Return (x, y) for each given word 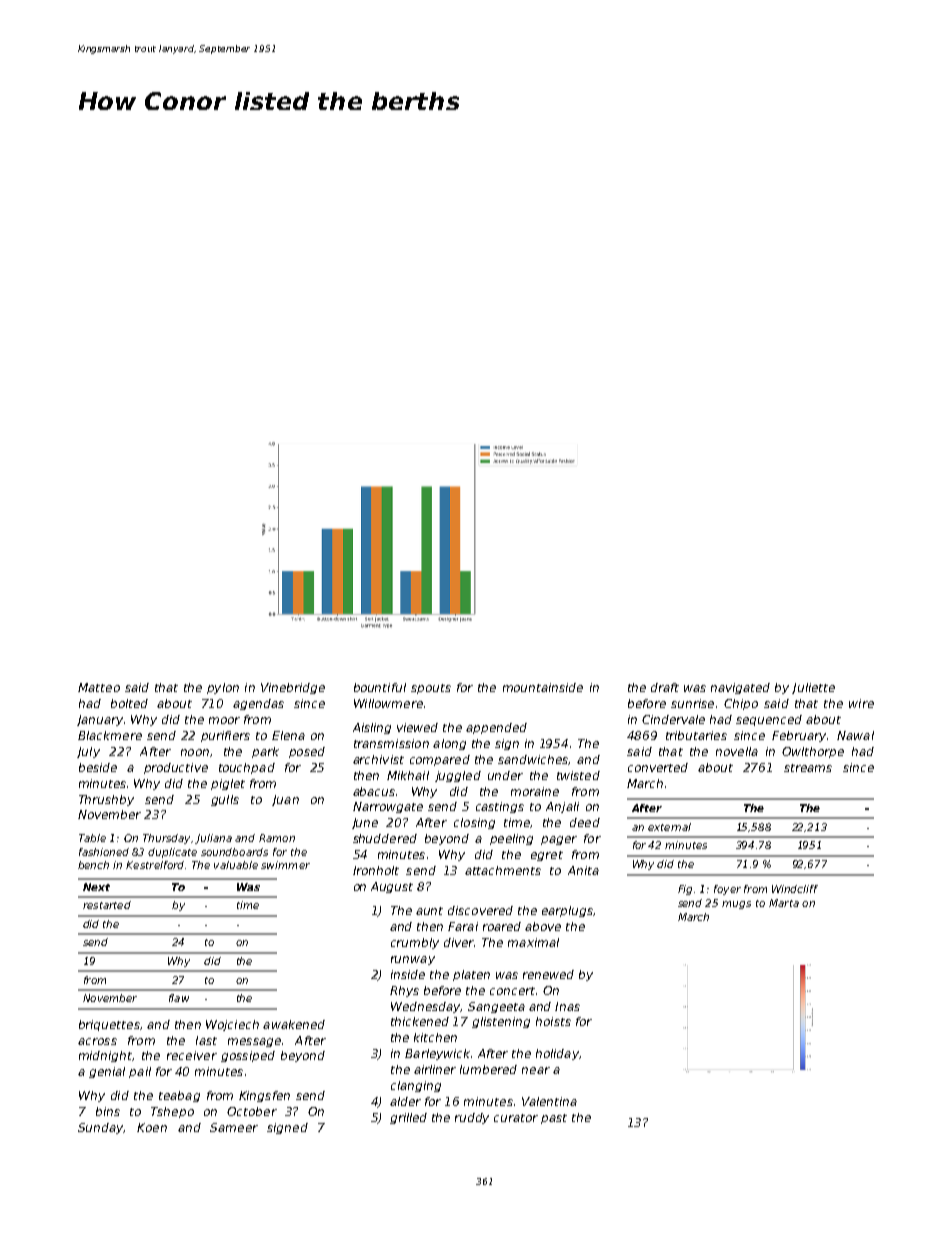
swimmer (285, 865)
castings (500, 807)
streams (808, 768)
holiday (557, 1054)
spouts (431, 689)
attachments (503, 870)
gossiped (248, 1056)
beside (98, 767)
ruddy (472, 1118)
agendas (258, 704)
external (669, 827)
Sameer (234, 1127)
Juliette (813, 688)
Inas (567, 1006)
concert (512, 991)
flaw (179, 998)
